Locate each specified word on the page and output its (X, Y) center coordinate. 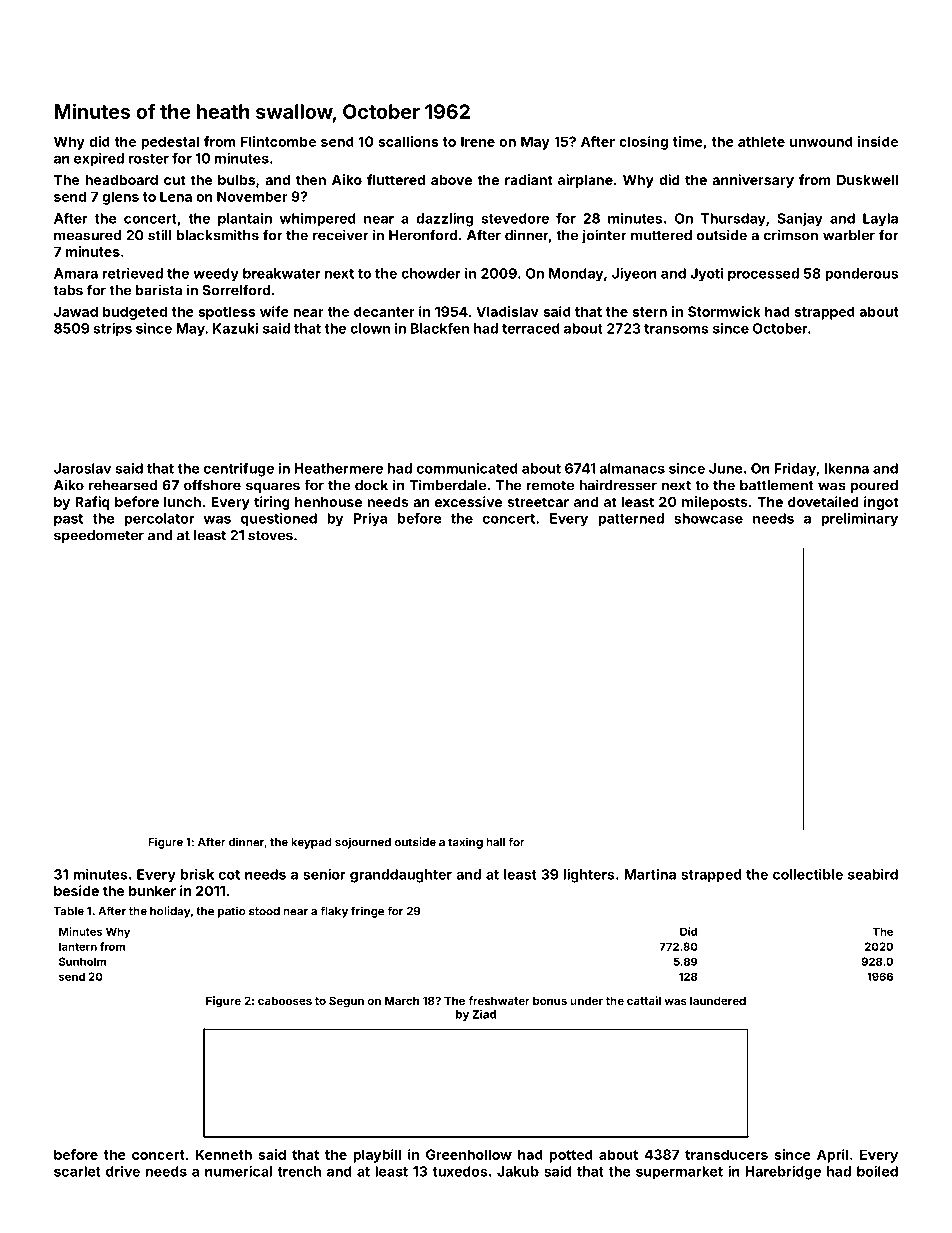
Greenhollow (469, 1154)
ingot (881, 503)
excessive (468, 501)
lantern (78, 946)
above (451, 180)
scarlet (77, 1171)
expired (99, 159)
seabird (873, 874)
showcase (708, 518)
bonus (550, 1000)
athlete (761, 141)
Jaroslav (82, 468)
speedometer (99, 536)
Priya (370, 520)
